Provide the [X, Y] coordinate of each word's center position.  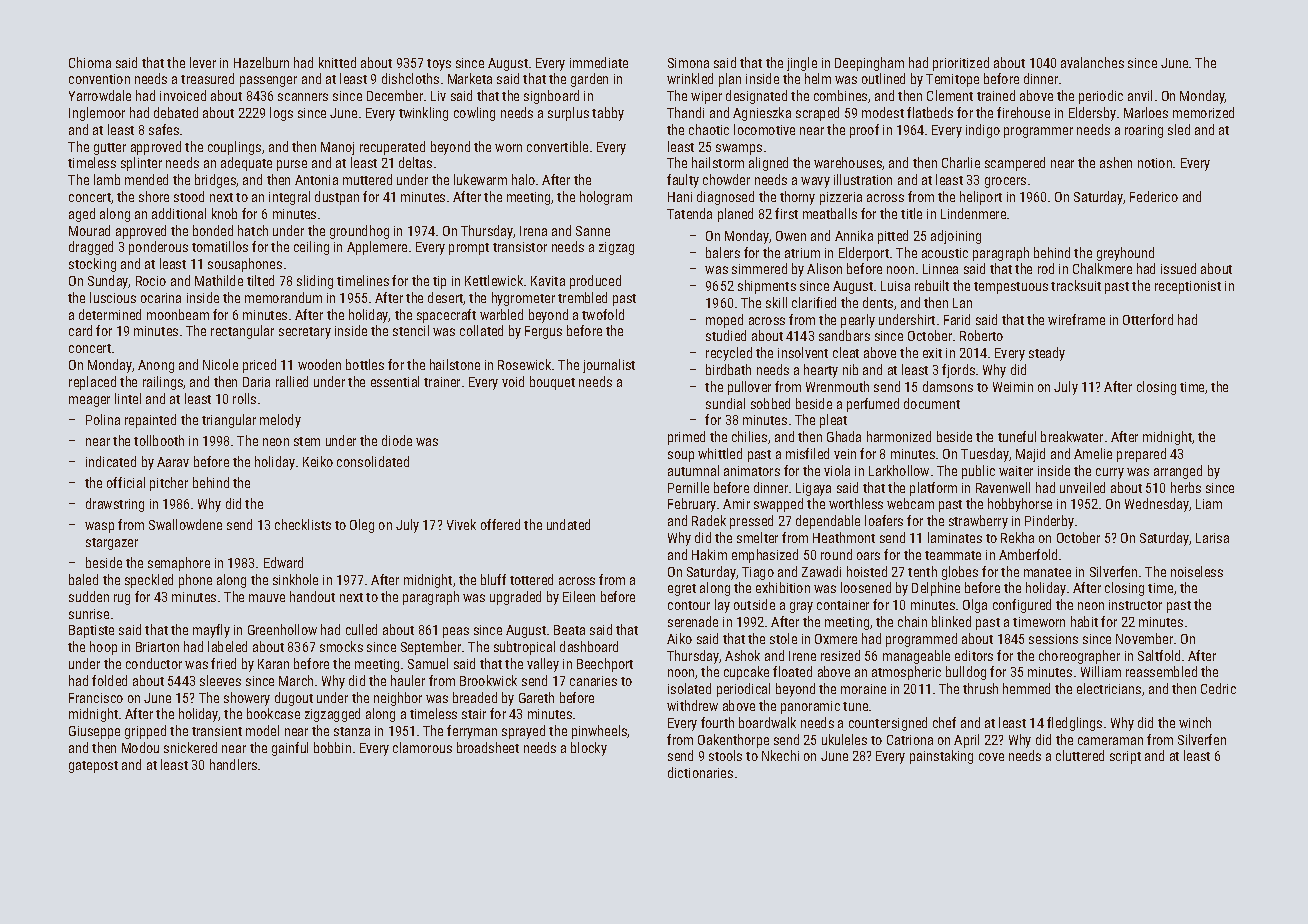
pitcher [169, 484]
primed [686, 438]
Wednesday [1157, 505]
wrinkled [690, 78]
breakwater [1072, 436]
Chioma [90, 62]
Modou [140, 747]
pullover [749, 388]
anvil [1140, 95]
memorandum [283, 297]
